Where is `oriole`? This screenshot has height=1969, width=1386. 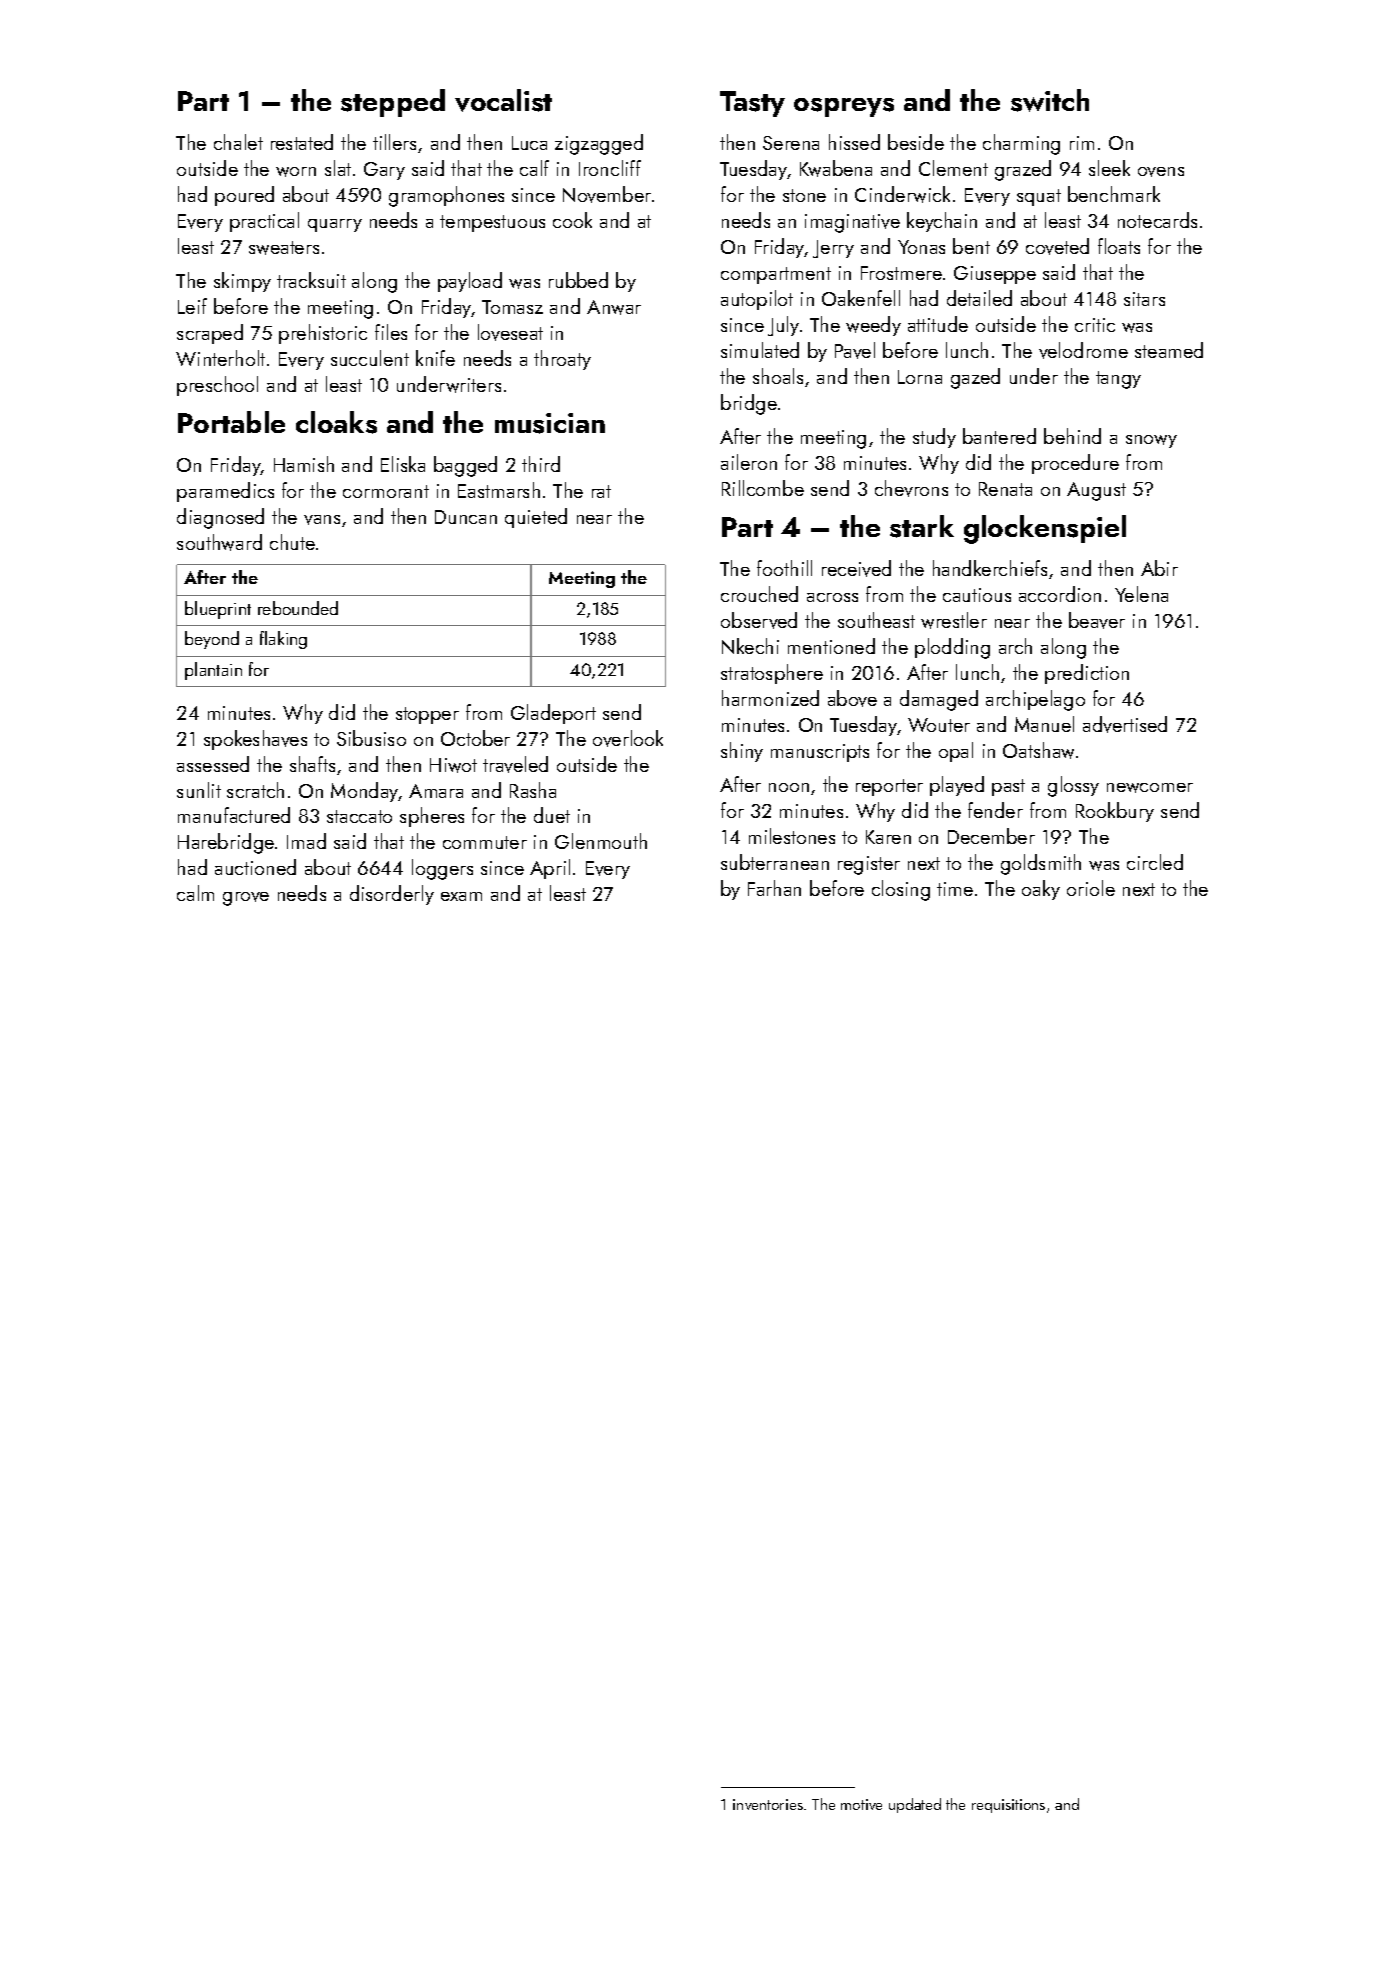 oriole is located at coordinates (1091, 888).
